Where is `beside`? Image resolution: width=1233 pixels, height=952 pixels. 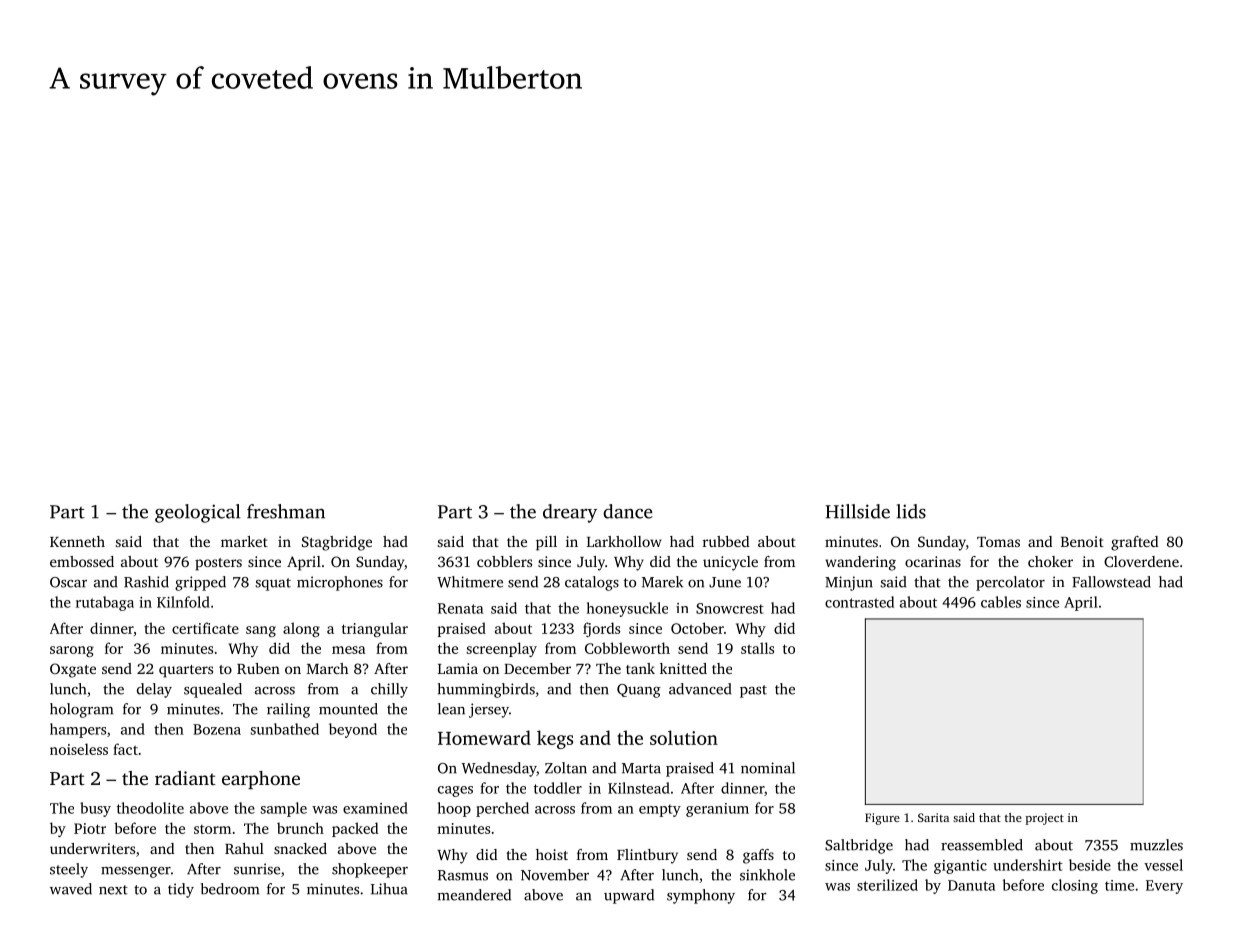 beside is located at coordinates (1090, 865).
